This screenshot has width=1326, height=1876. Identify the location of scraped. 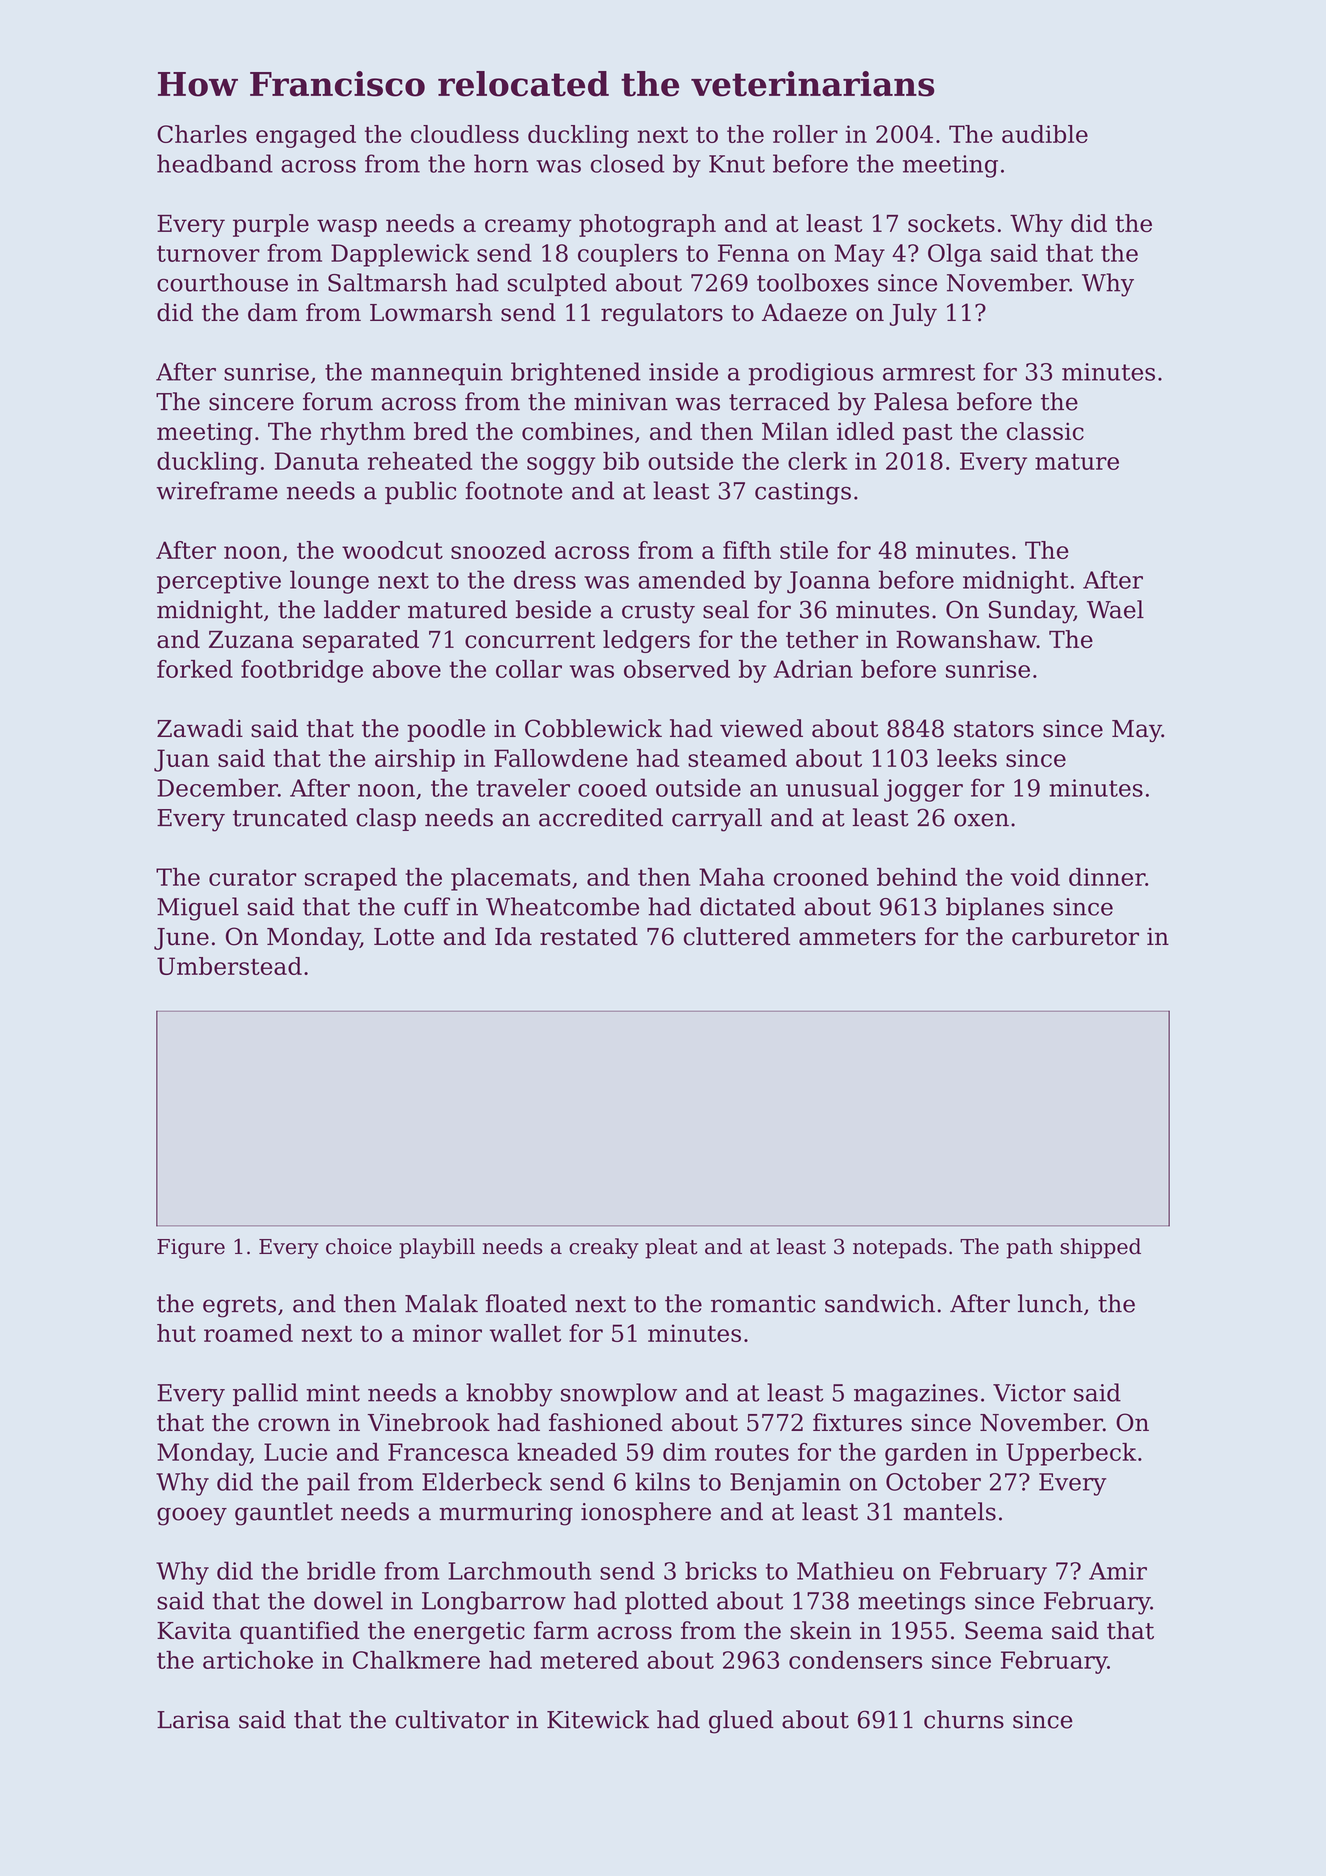
(351, 879).
